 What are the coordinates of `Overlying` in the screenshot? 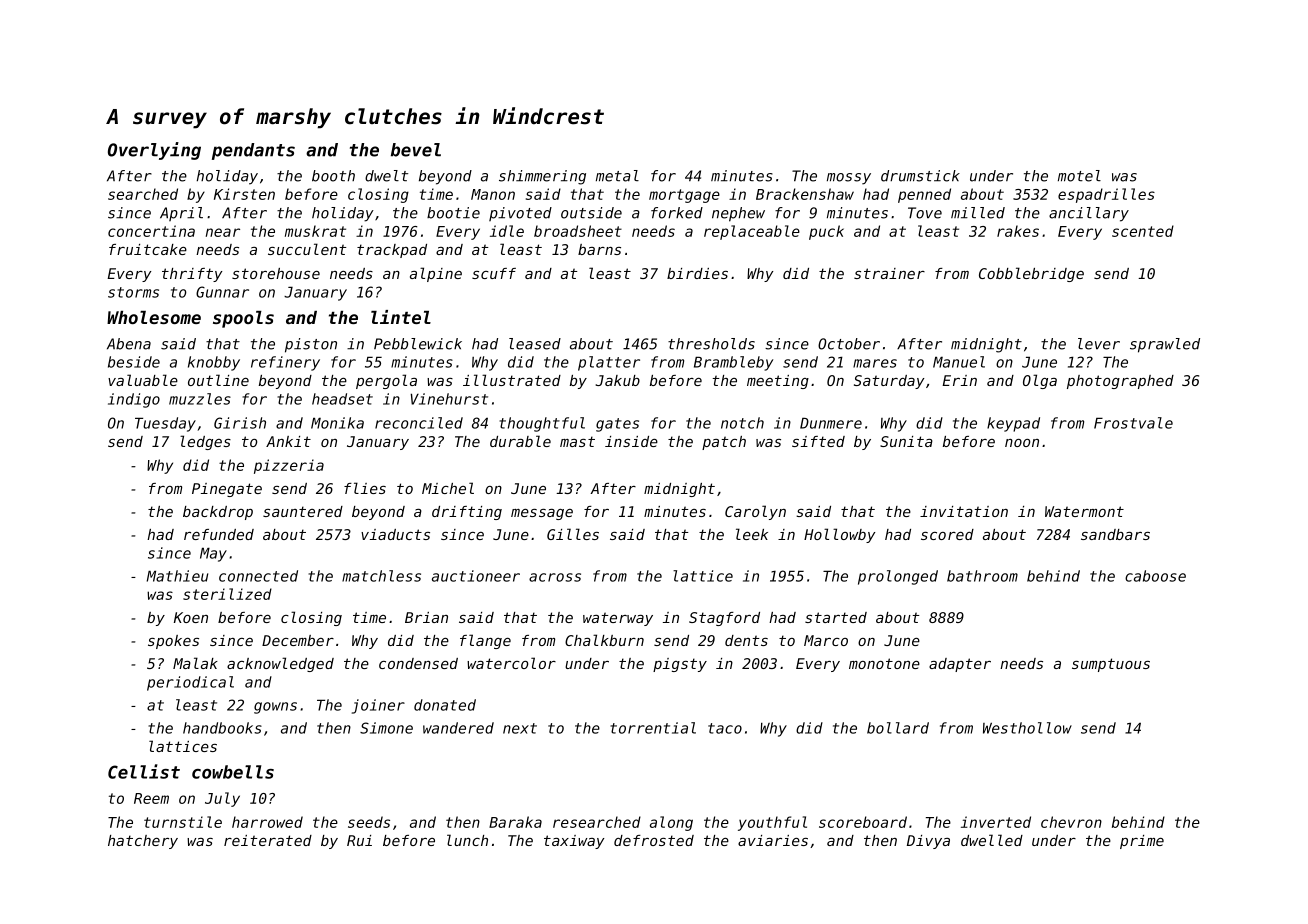 It's located at (154, 151).
